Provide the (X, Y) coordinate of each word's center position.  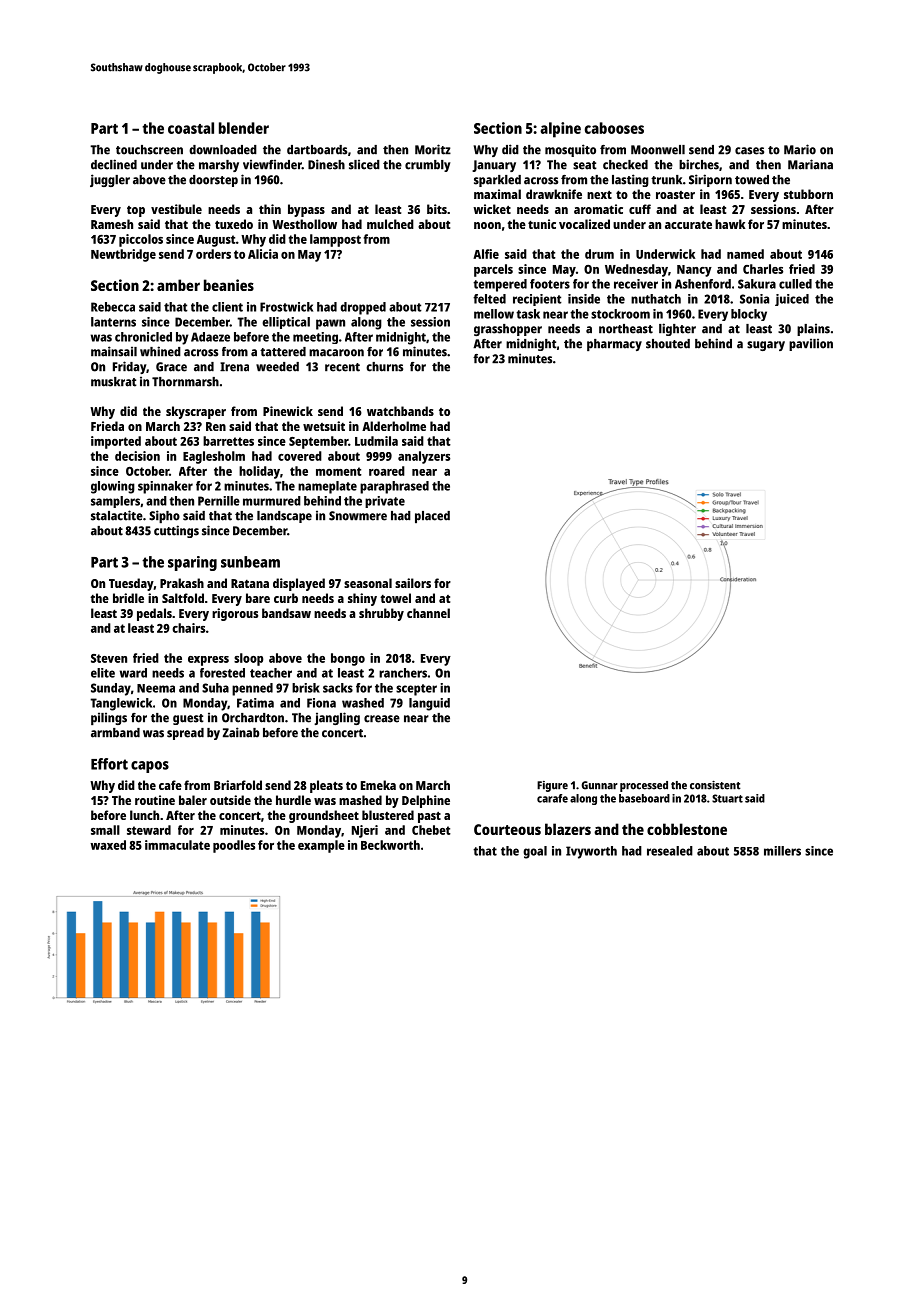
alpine (560, 130)
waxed (108, 845)
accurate (688, 224)
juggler (110, 180)
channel (428, 613)
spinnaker (165, 487)
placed (432, 517)
